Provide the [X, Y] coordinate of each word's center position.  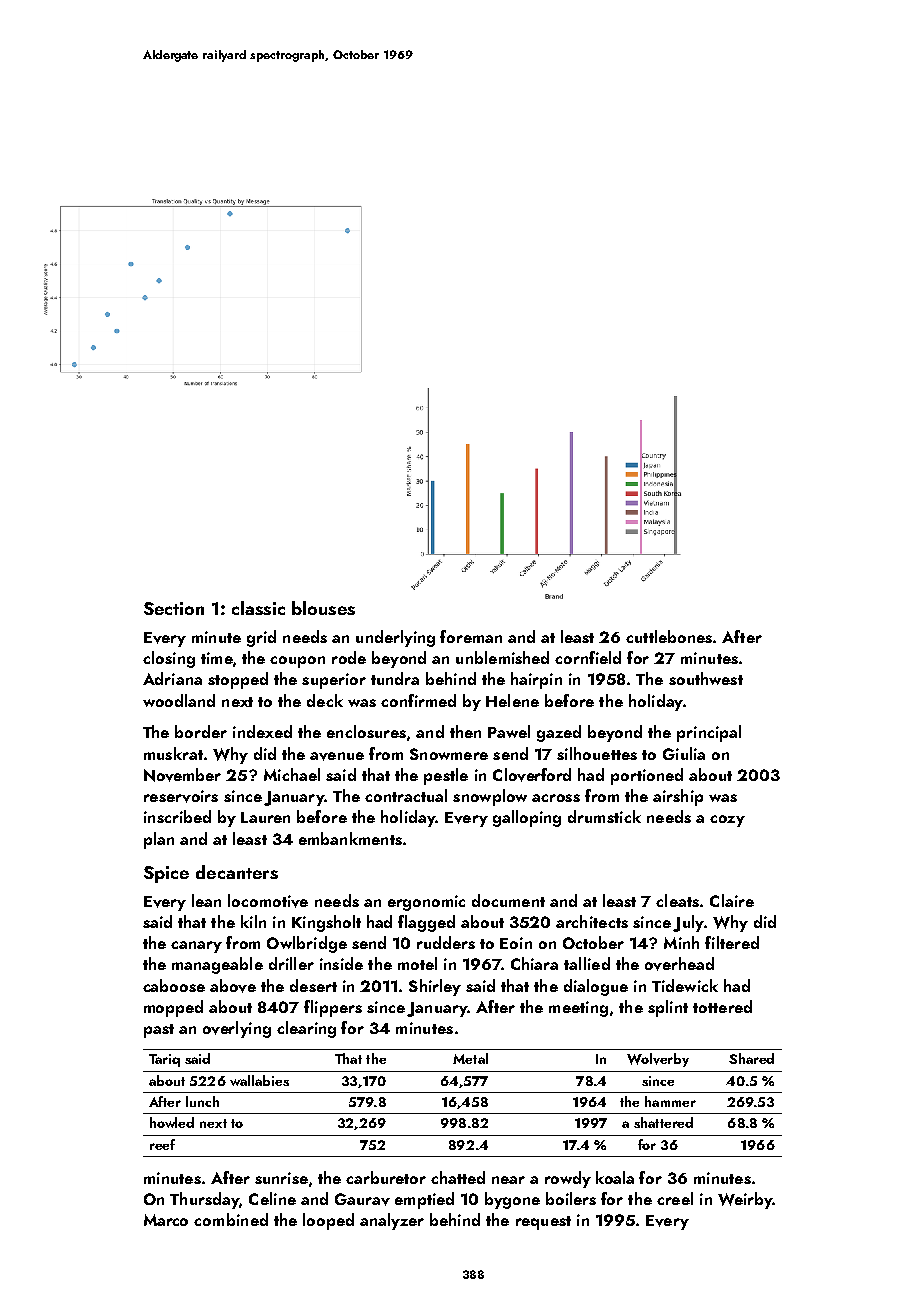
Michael [292, 774]
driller [291, 963]
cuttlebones [669, 636]
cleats [677, 900]
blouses [323, 608]
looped [328, 1221]
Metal [470, 1058]
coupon [297, 662]
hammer [670, 1101]
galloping [527, 818]
